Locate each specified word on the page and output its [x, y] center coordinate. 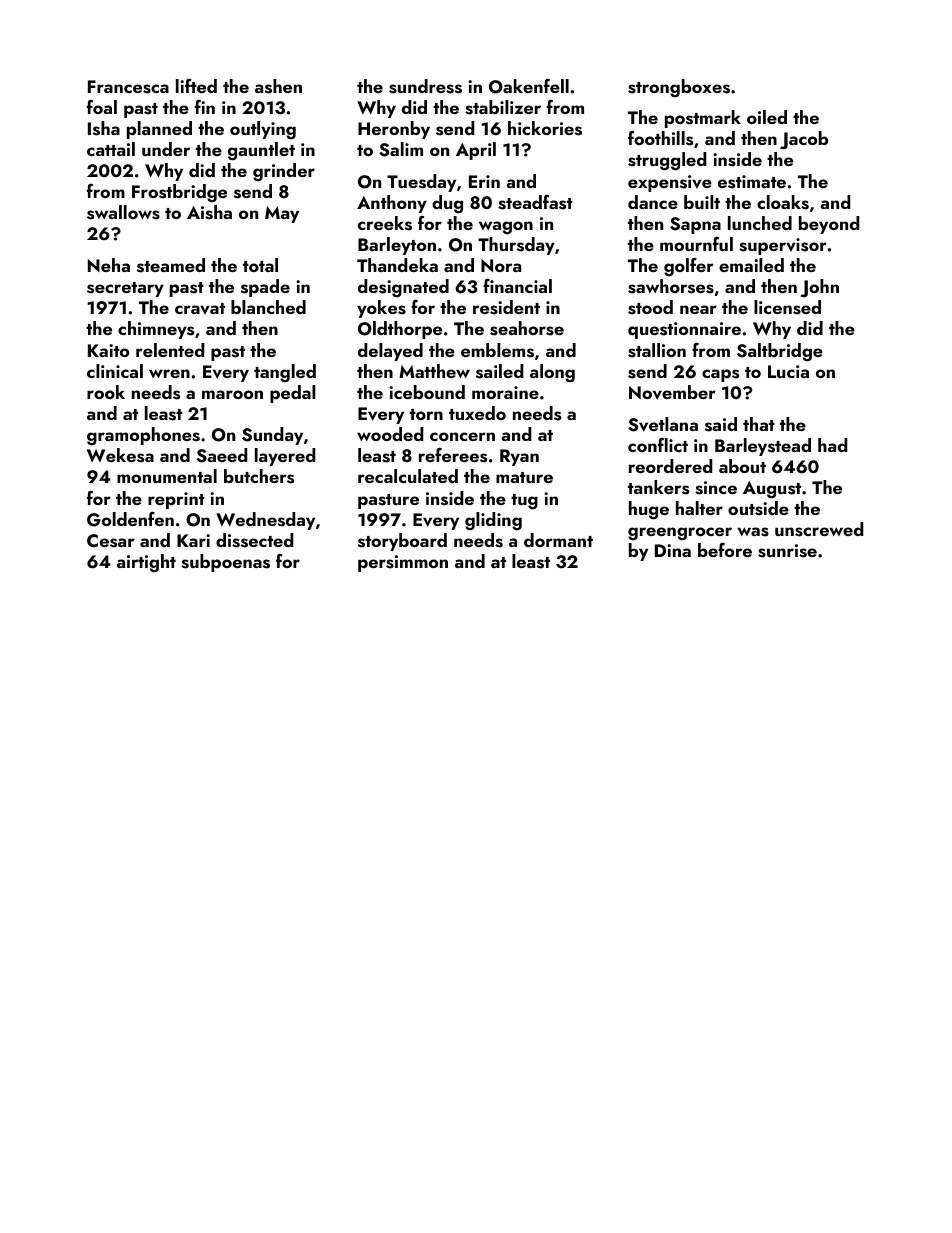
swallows [123, 212]
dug [447, 204]
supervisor [783, 246]
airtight [146, 563]
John [819, 288]
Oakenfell [529, 86]
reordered [671, 466]
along [552, 373]
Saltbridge [780, 352]
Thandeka [397, 265]
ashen [278, 86]
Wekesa [120, 455]
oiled [767, 117]
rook [106, 392]
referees [453, 455]
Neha [109, 265]
